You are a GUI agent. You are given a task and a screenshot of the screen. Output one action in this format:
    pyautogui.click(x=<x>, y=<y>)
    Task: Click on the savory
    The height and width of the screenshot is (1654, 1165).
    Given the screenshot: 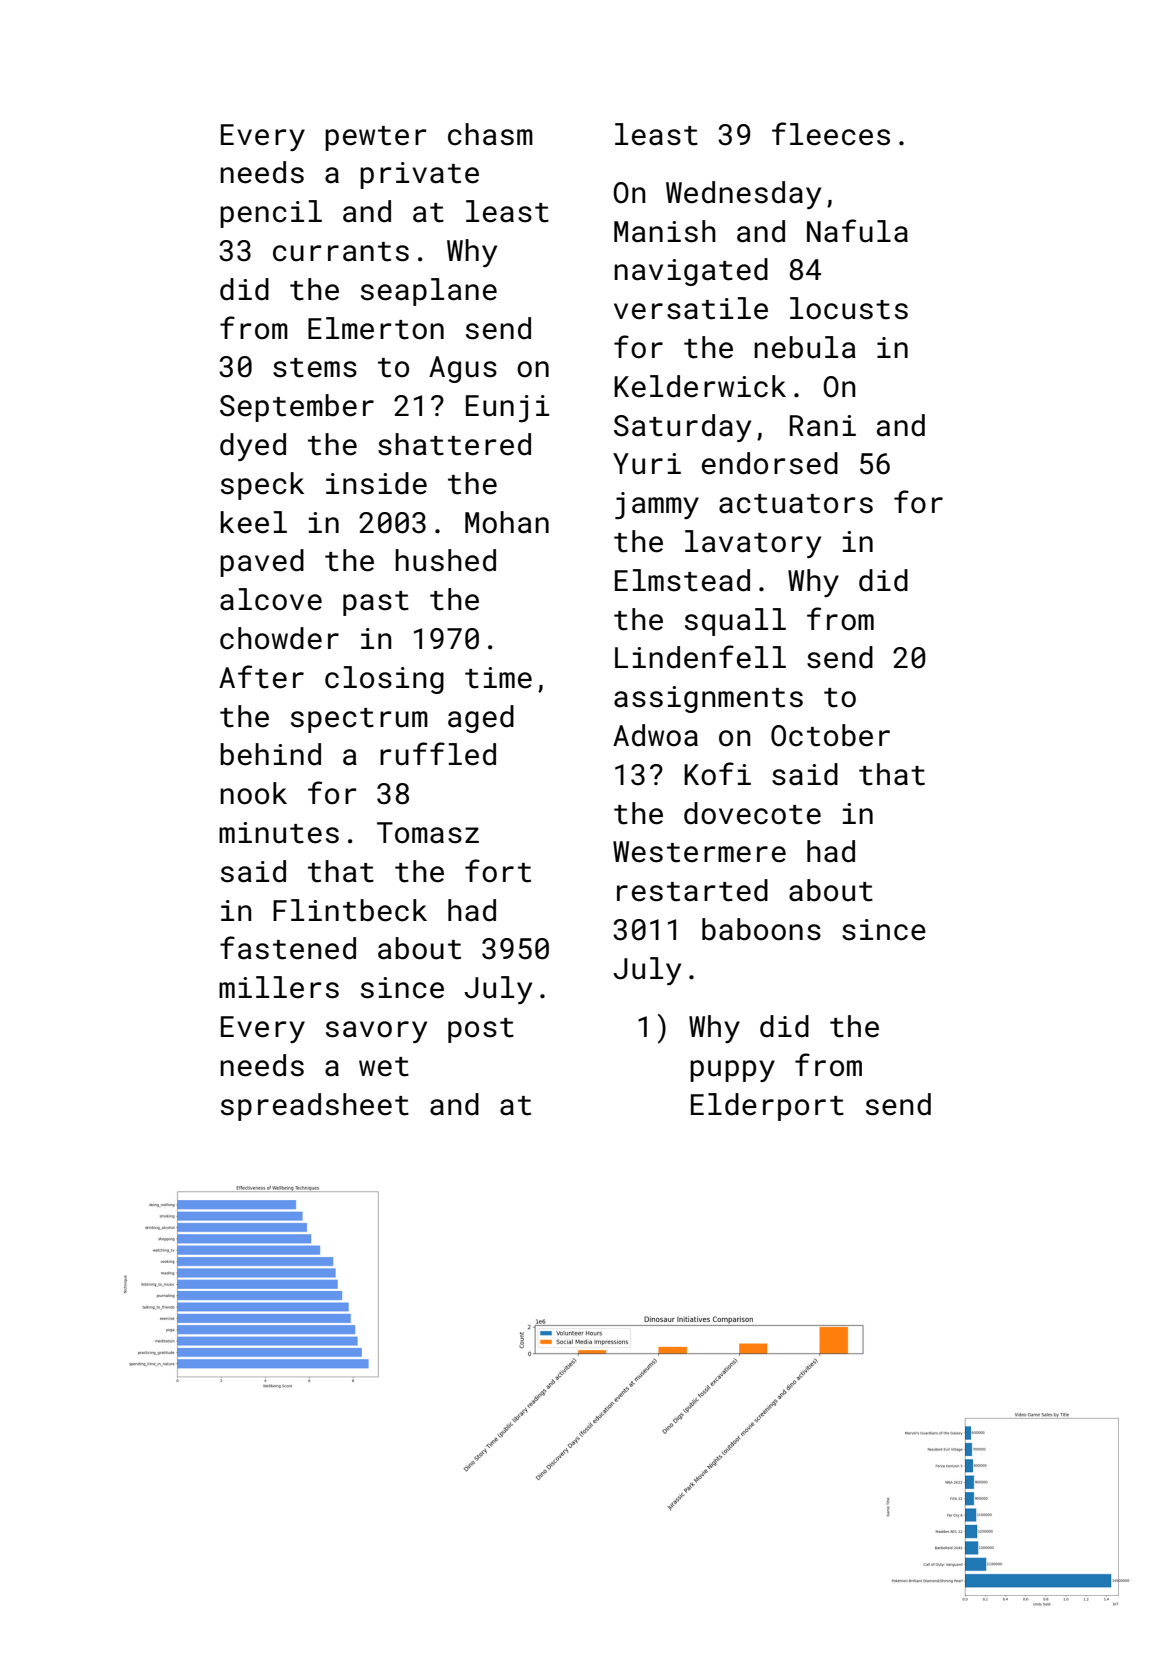 What is the action you would take?
    pyautogui.click(x=376, y=1032)
